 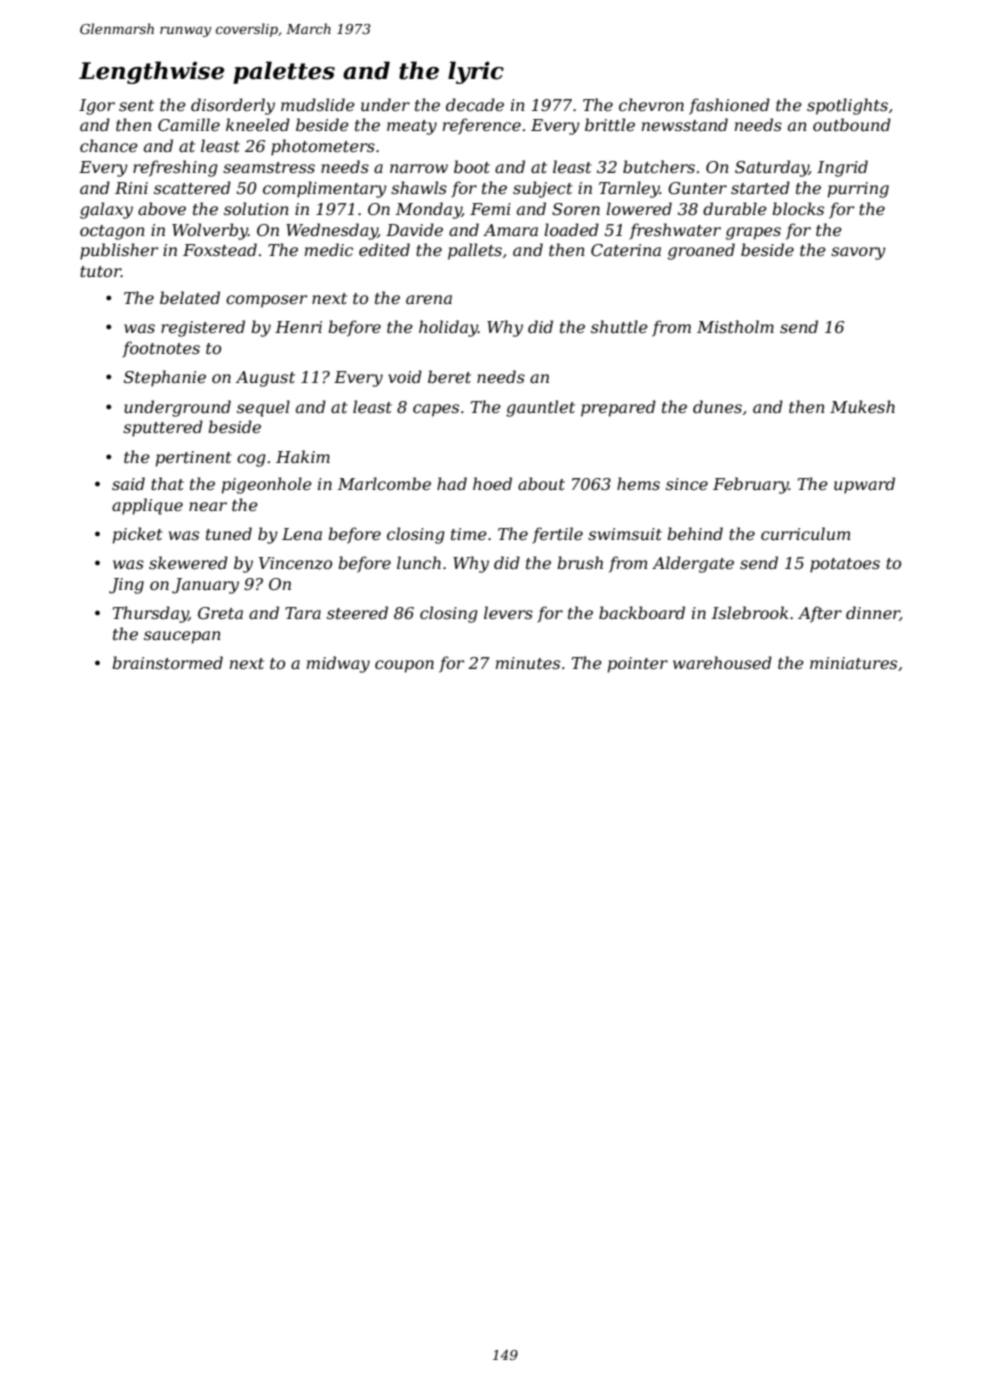 What do you see at coordinates (128, 483) in the screenshot?
I see `said` at bounding box center [128, 483].
